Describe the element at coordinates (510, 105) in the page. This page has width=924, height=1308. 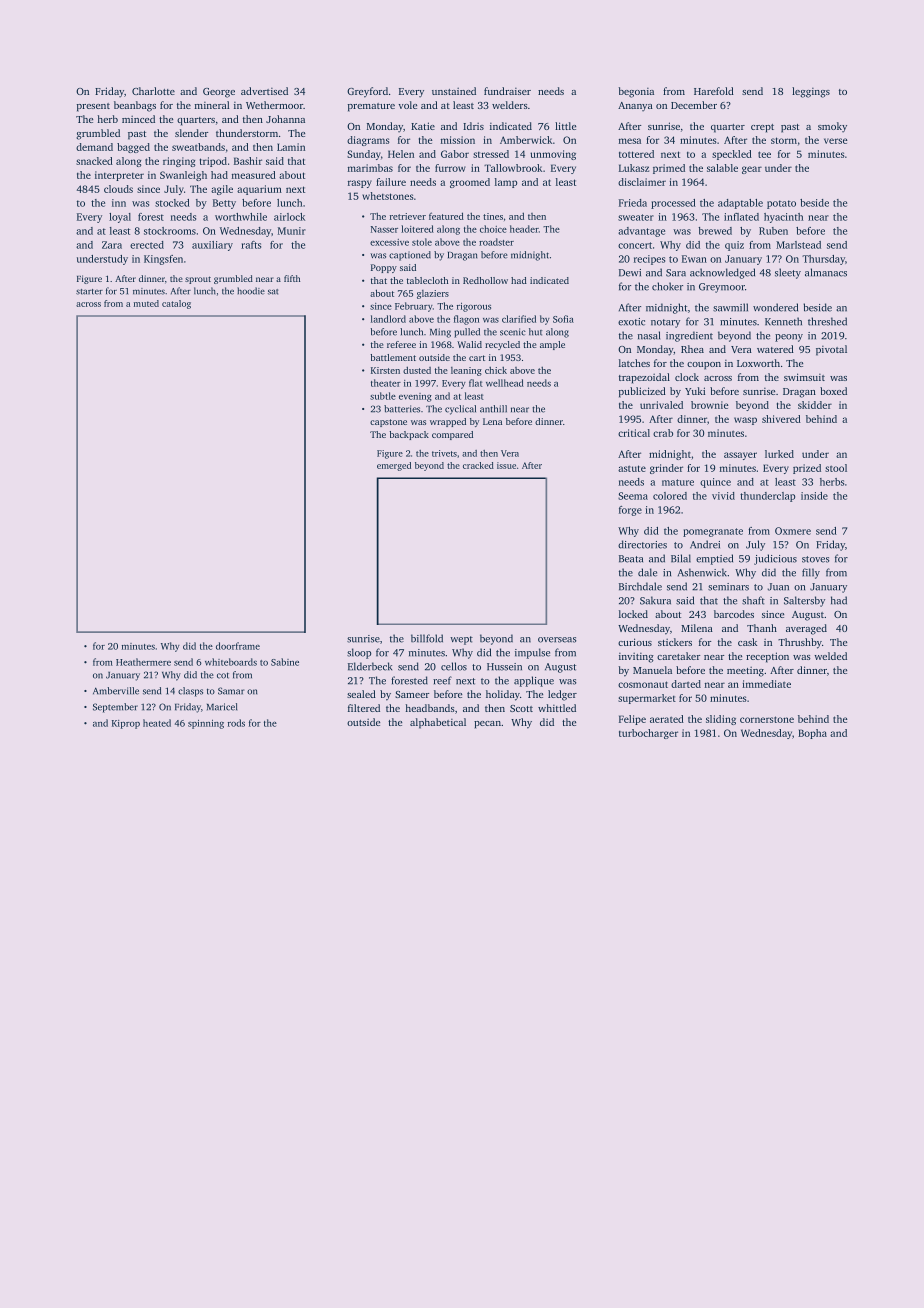
I see `welders` at that location.
